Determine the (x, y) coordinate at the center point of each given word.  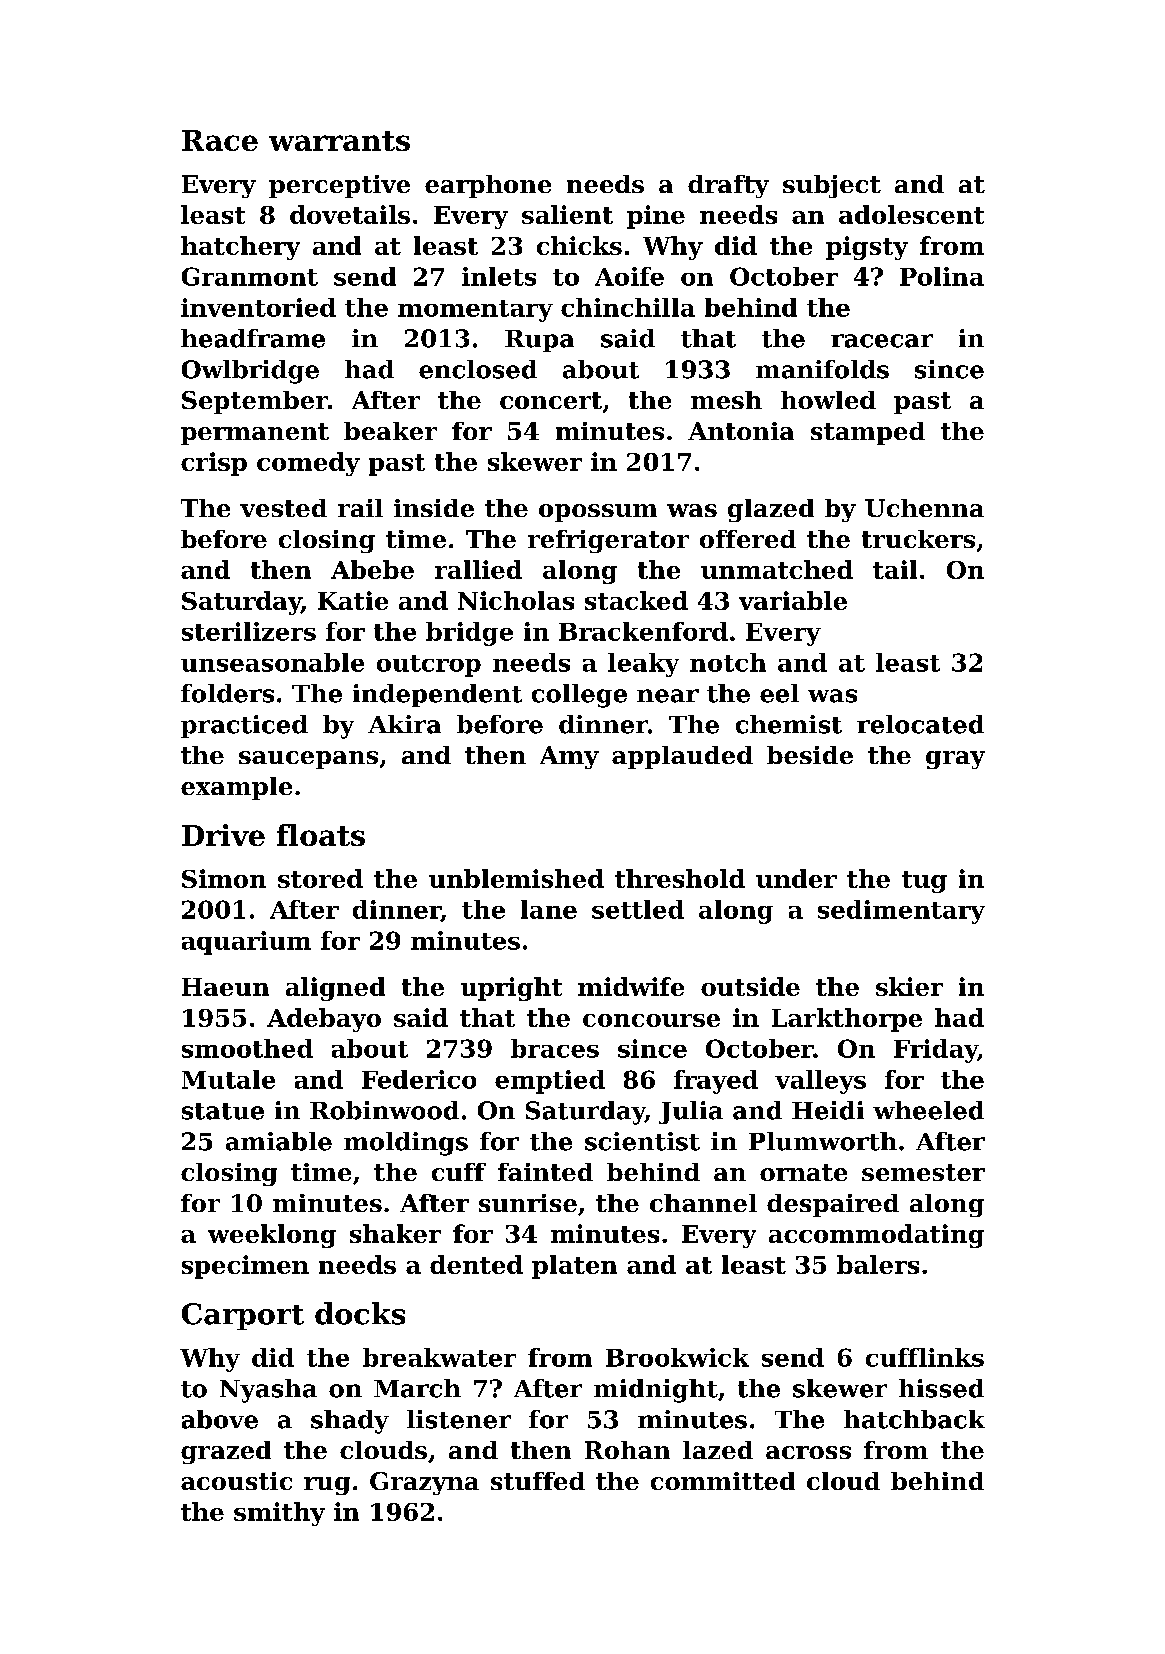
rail (360, 508)
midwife (631, 986)
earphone (488, 186)
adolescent (911, 214)
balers (878, 1264)
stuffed (538, 1481)
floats (321, 835)
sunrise (528, 1203)
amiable (279, 1141)
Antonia (741, 431)
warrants (339, 141)
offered (748, 539)
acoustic (236, 1481)
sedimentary (901, 912)
